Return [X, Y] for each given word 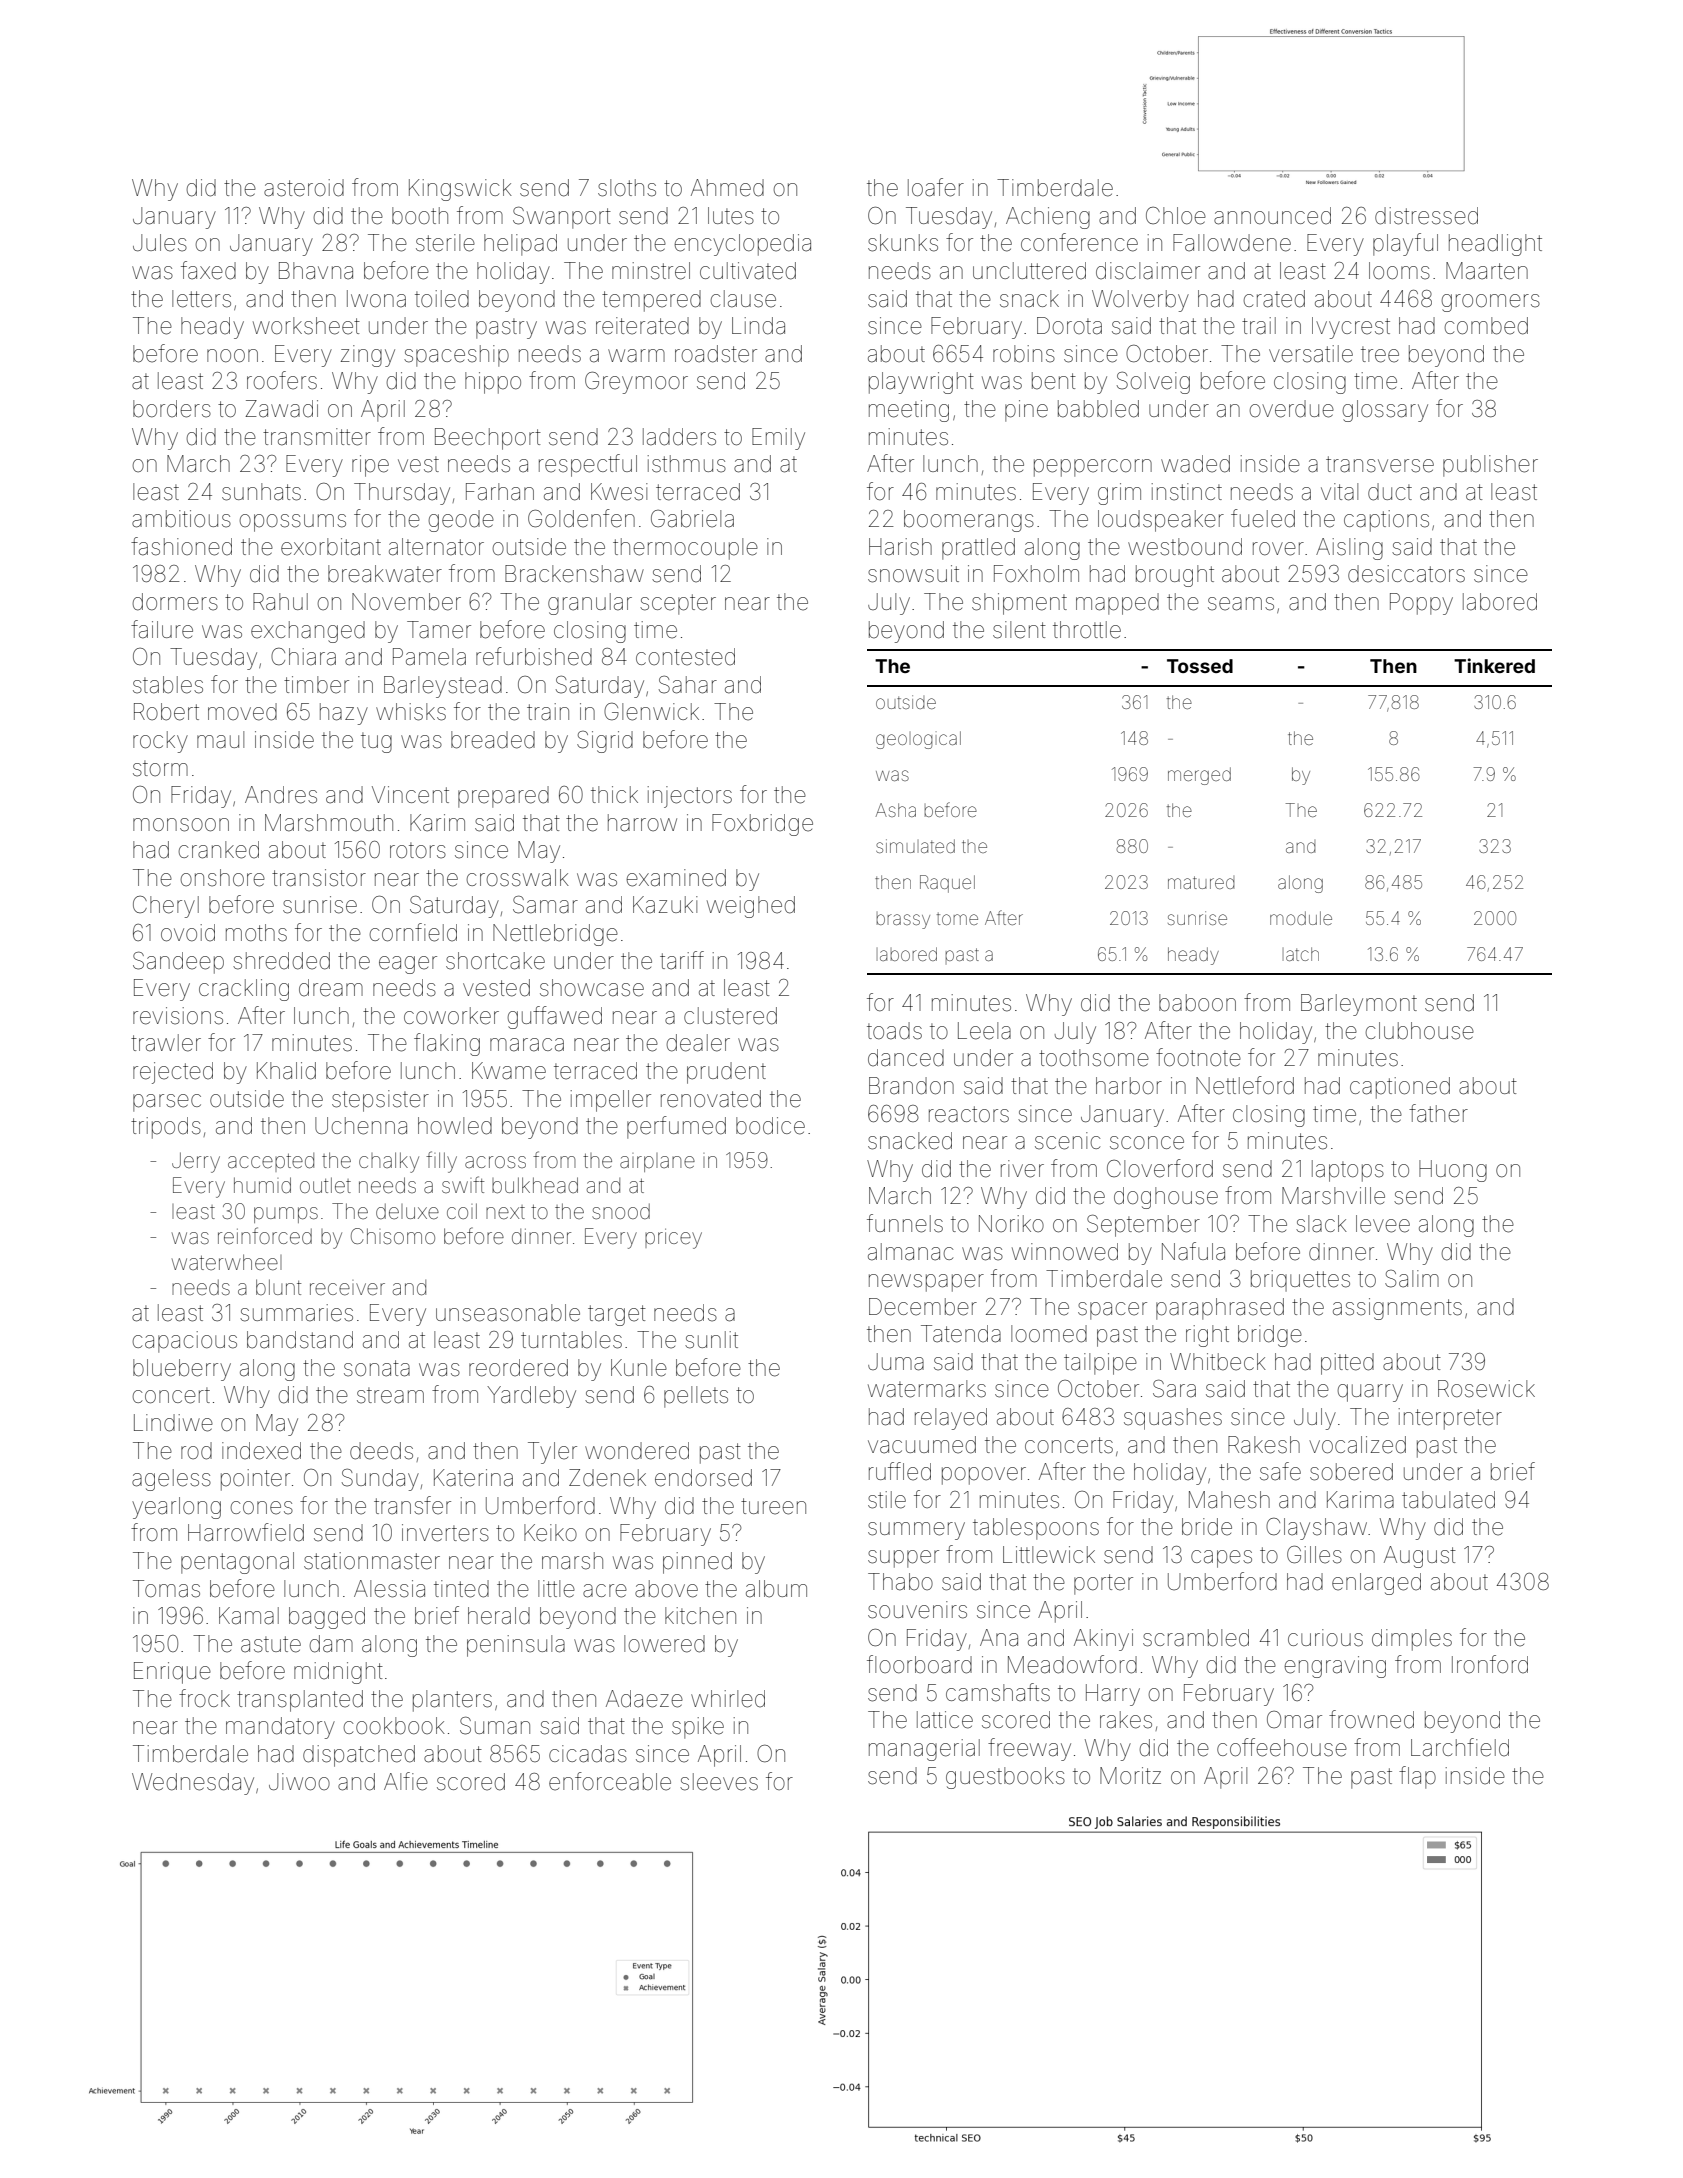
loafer [936, 187]
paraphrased [1220, 1309]
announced [1272, 216]
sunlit [711, 1340]
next [505, 1212]
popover [984, 1476]
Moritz [1130, 1775]
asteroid [304, 188]
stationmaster [372, 1561]
